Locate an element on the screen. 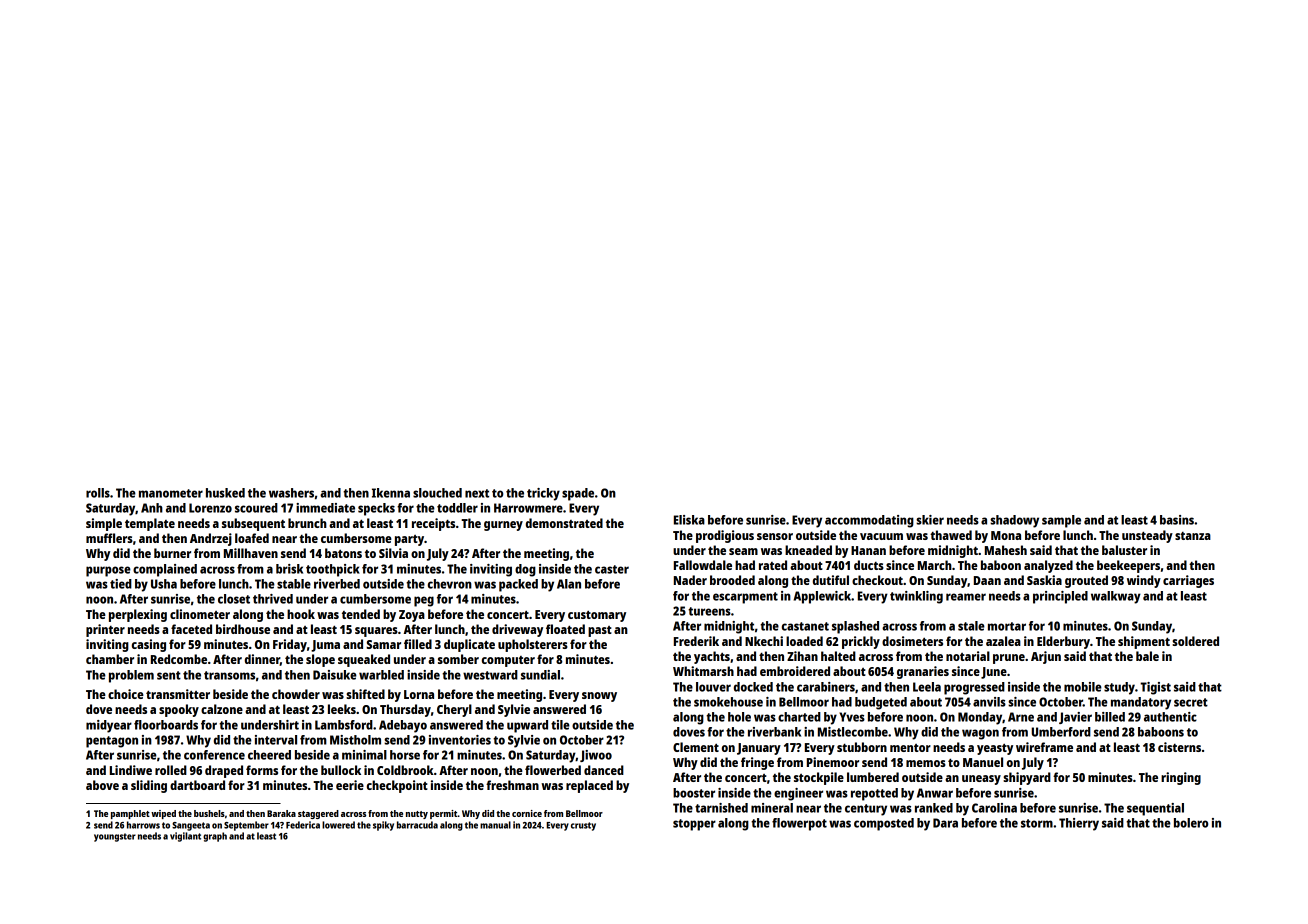  Daan is located at coordinates (987, 580).
